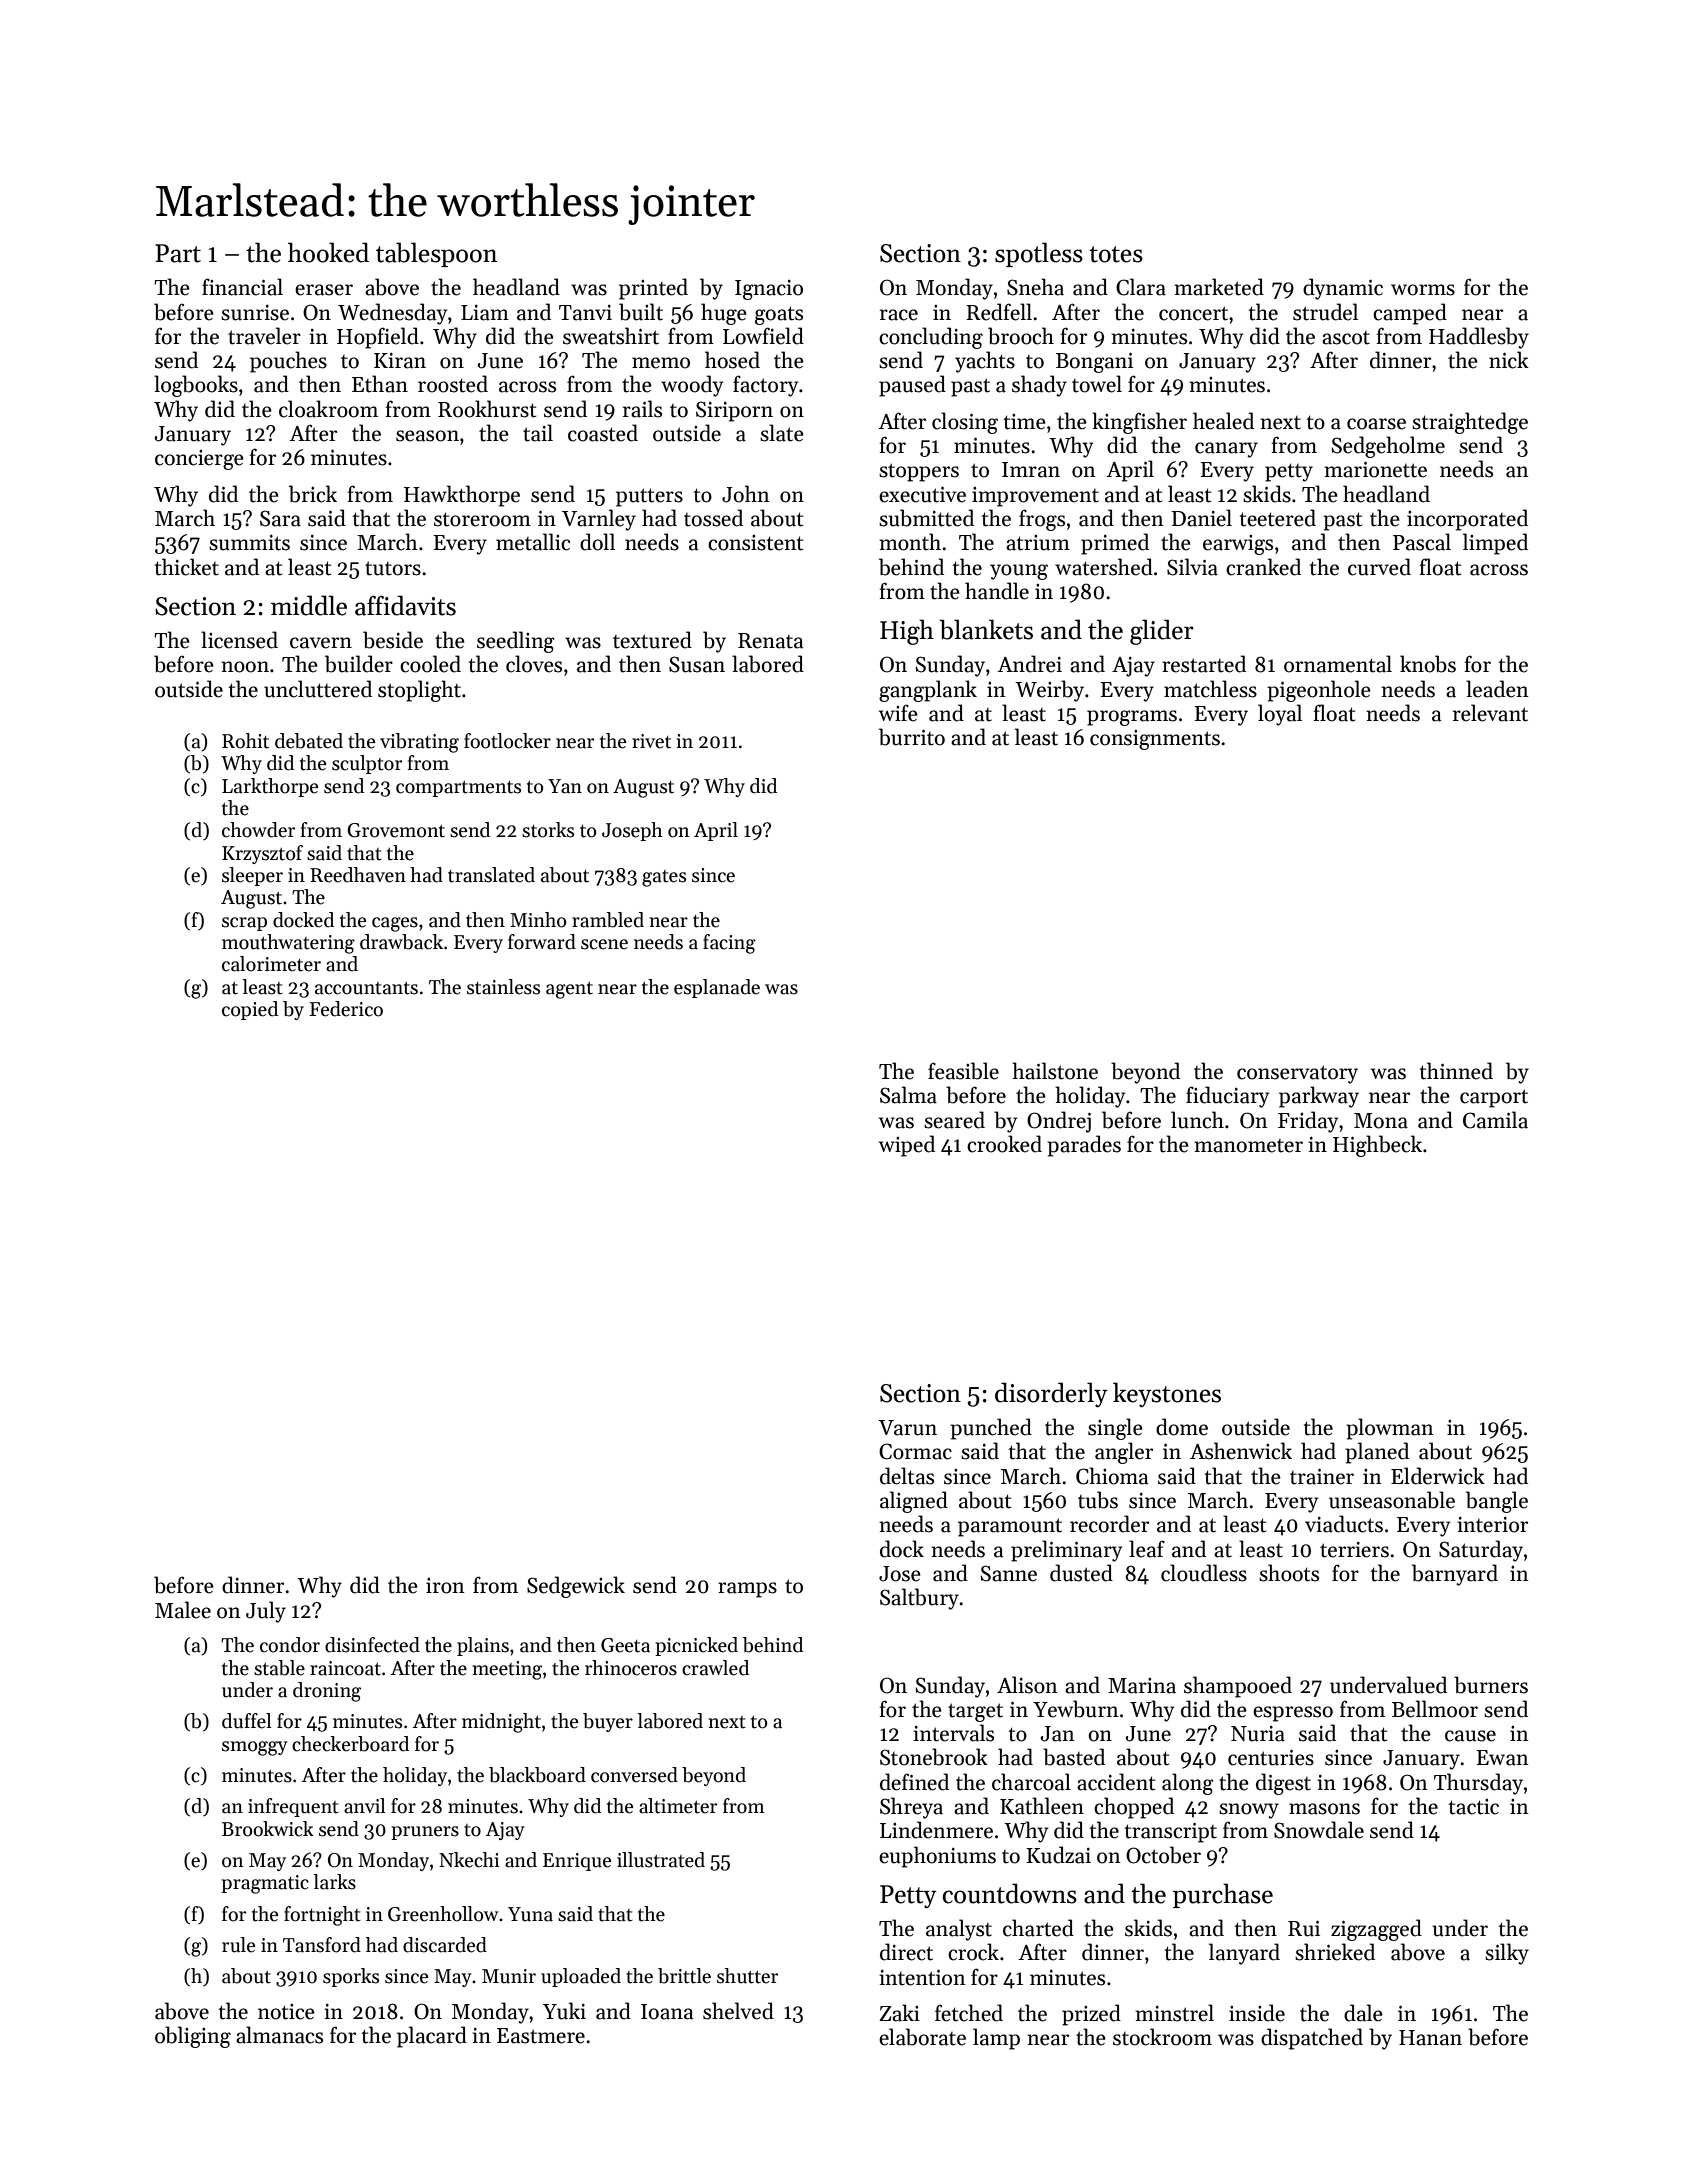 The width and height of the page is (1683, 2178). What do you see at coordinates (1481, 1551) in the page?
I see `Saturday` at bounding box center [1481, 1551].
